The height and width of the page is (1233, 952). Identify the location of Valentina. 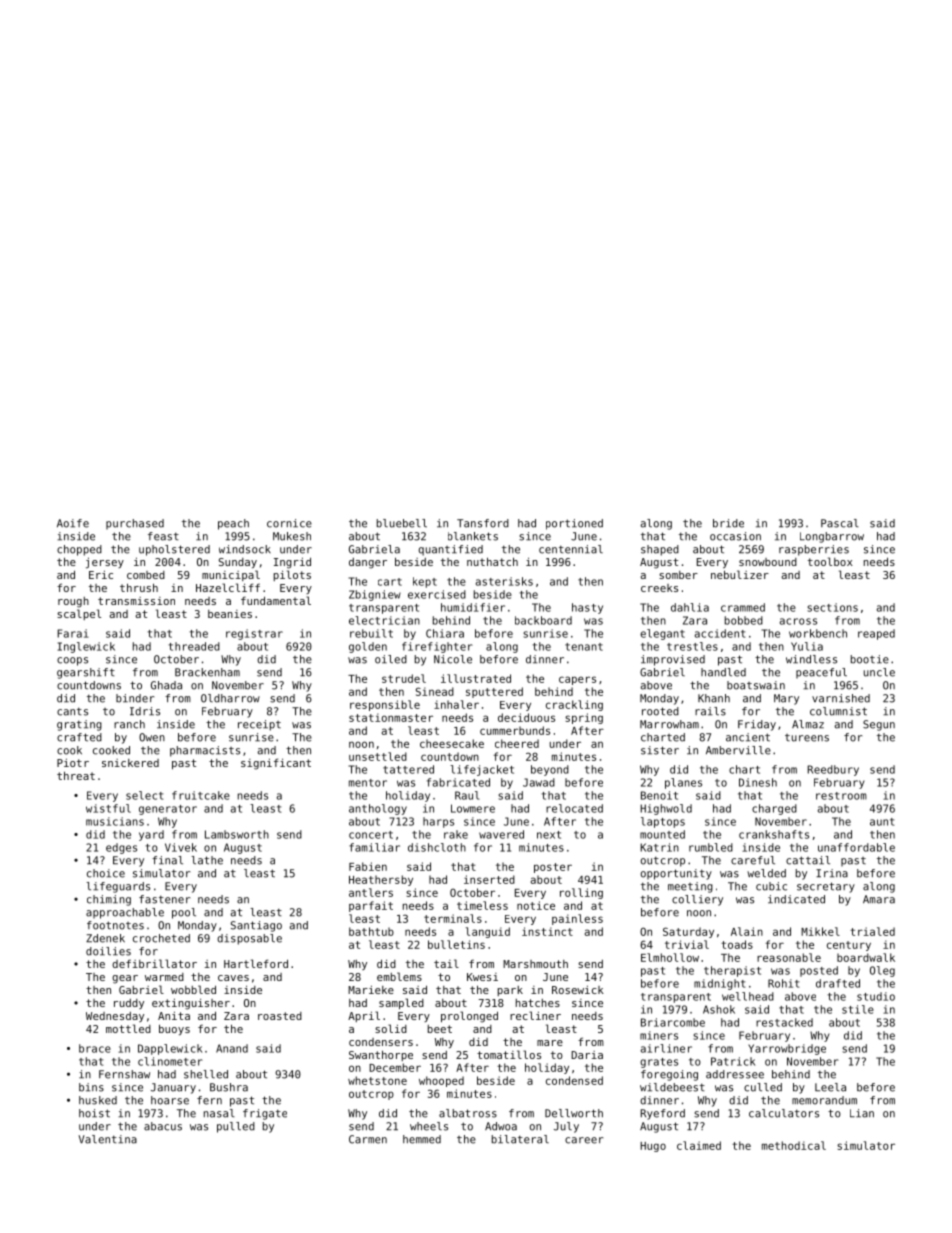
(108, 1139).
